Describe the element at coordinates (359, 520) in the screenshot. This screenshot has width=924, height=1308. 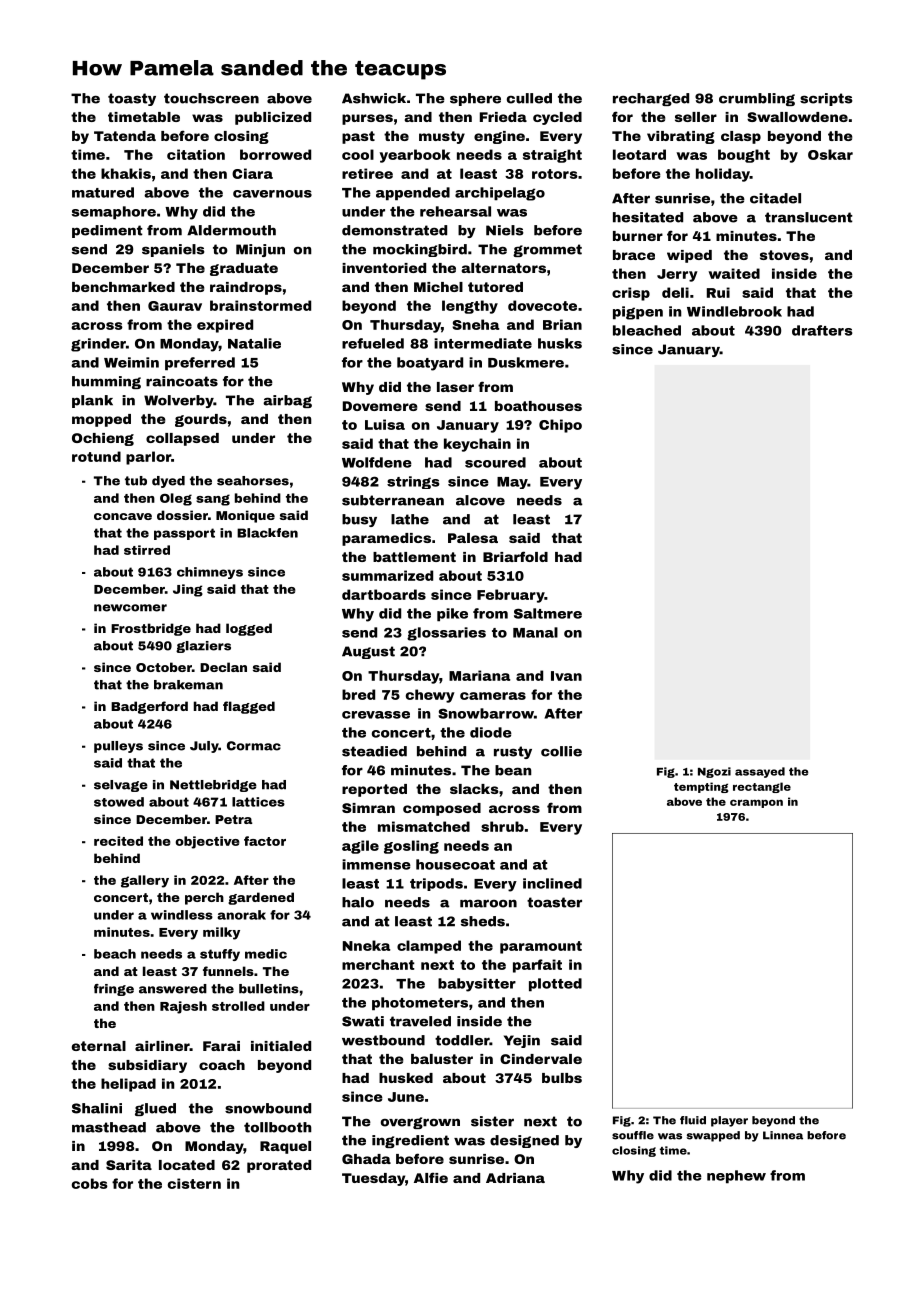
I see `busy` at that location.
